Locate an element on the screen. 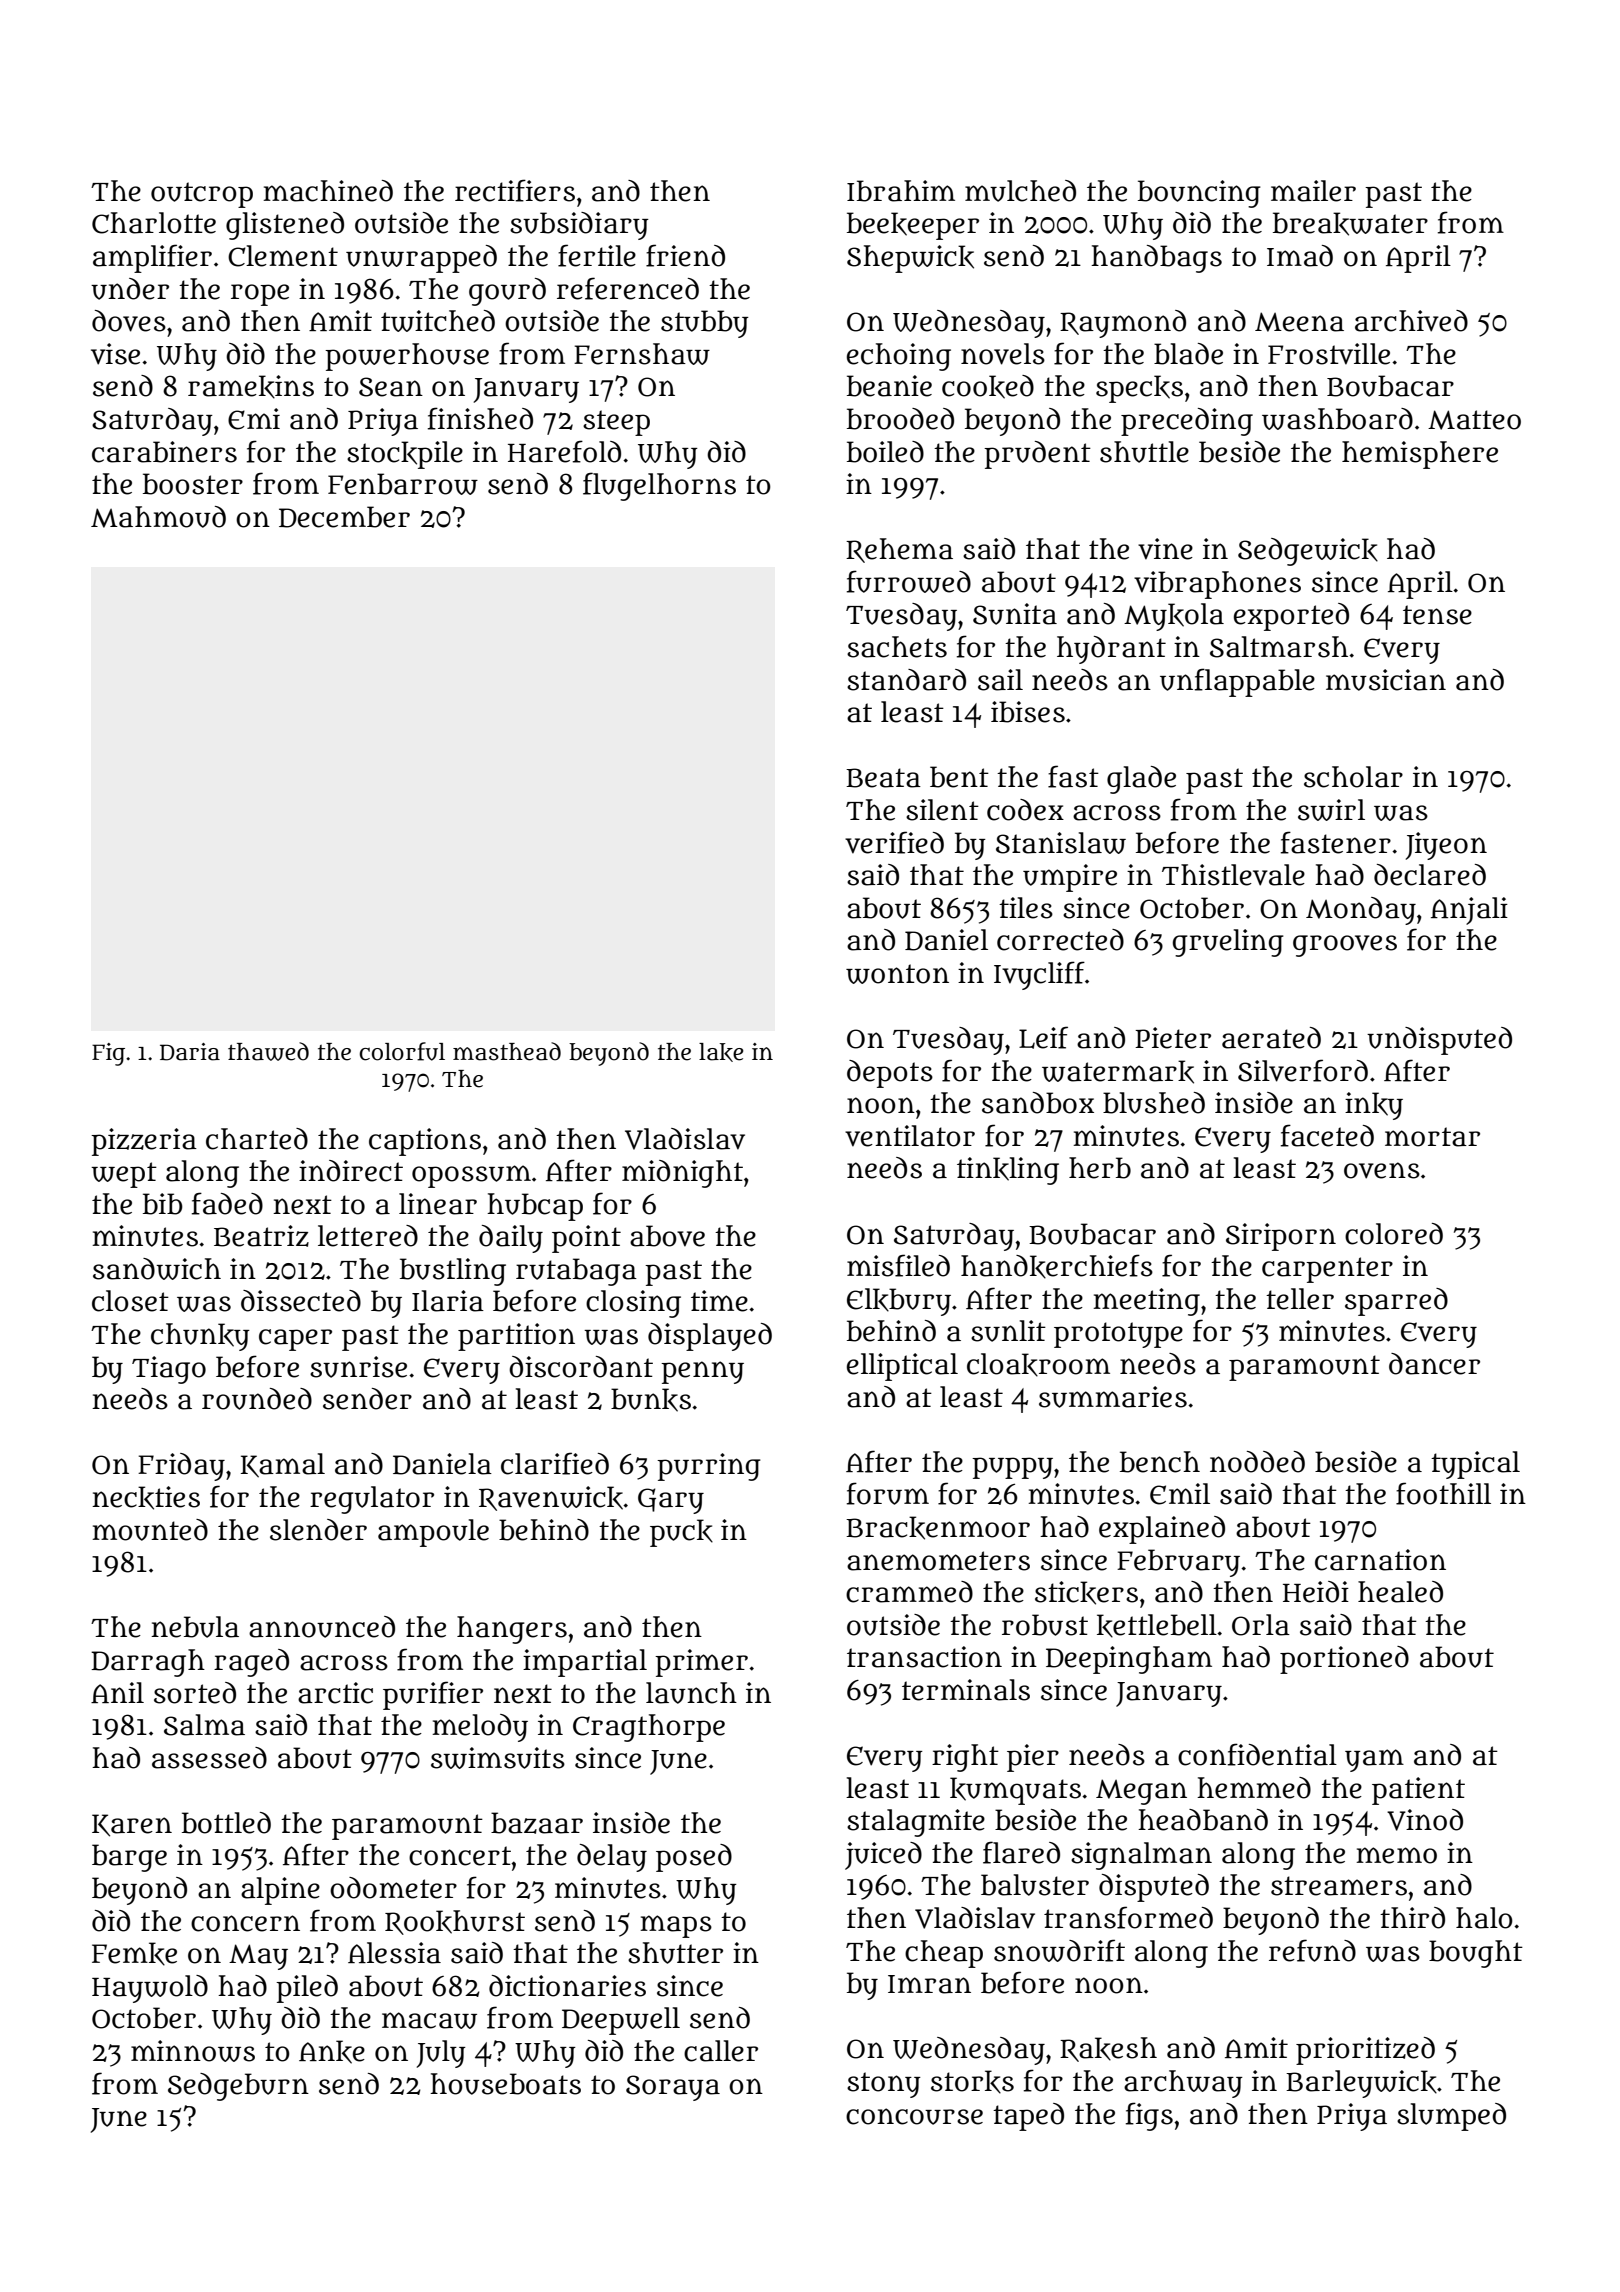  bottled is located at coordinates (226, 1823).
